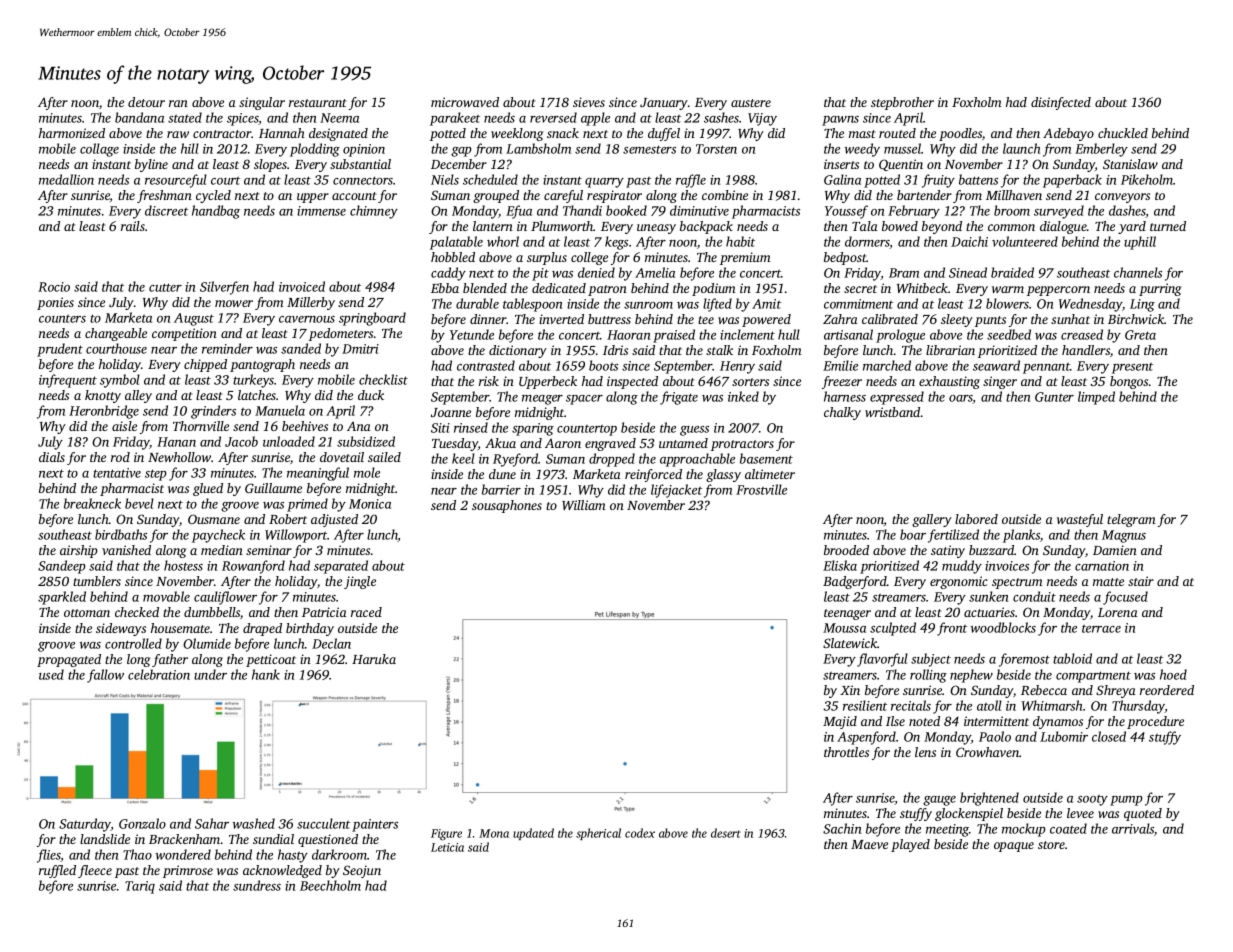  What do you see at coordinates (969, 241) in the screenshot?
I see `Daichi` at bounding box center [969, 241].
